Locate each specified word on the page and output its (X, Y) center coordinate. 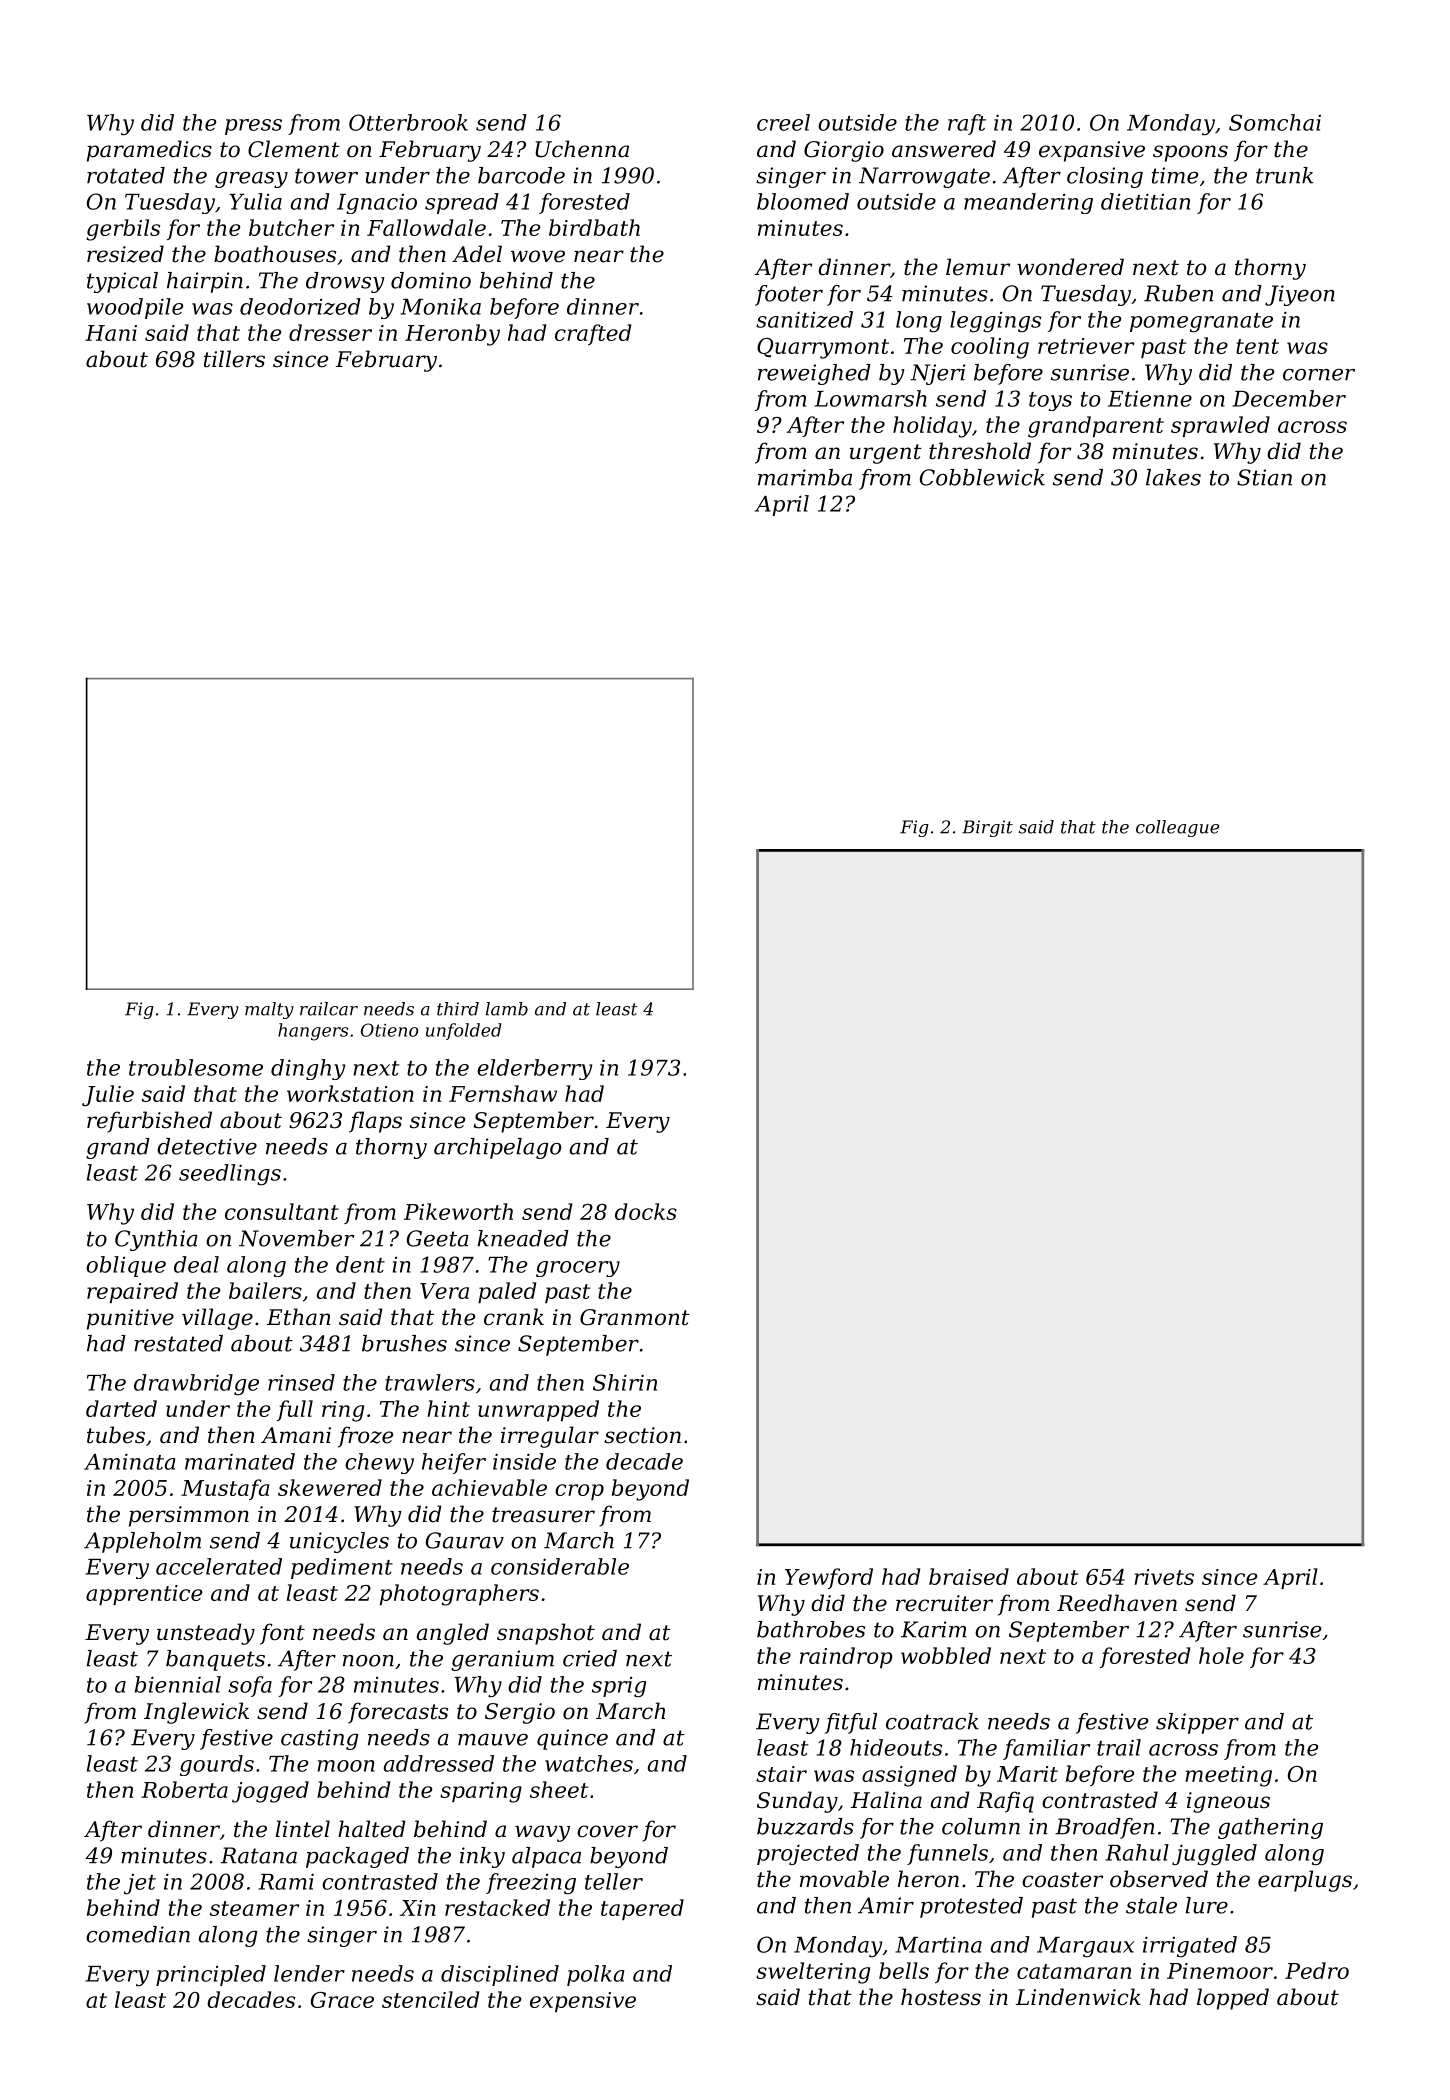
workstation (350, 1093)
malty (269, 1010)
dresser (330, 332)
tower (326, 176)
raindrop (846, 1657)
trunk (1284, 175)
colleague (1177, 828)
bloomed (803, 201)
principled (211, 1975)
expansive (1092, 151)
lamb (507, 1009)
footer (789, 295)
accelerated (219, 1566)
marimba (805, 477)
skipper (1197, 1723)
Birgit (987, 828)
